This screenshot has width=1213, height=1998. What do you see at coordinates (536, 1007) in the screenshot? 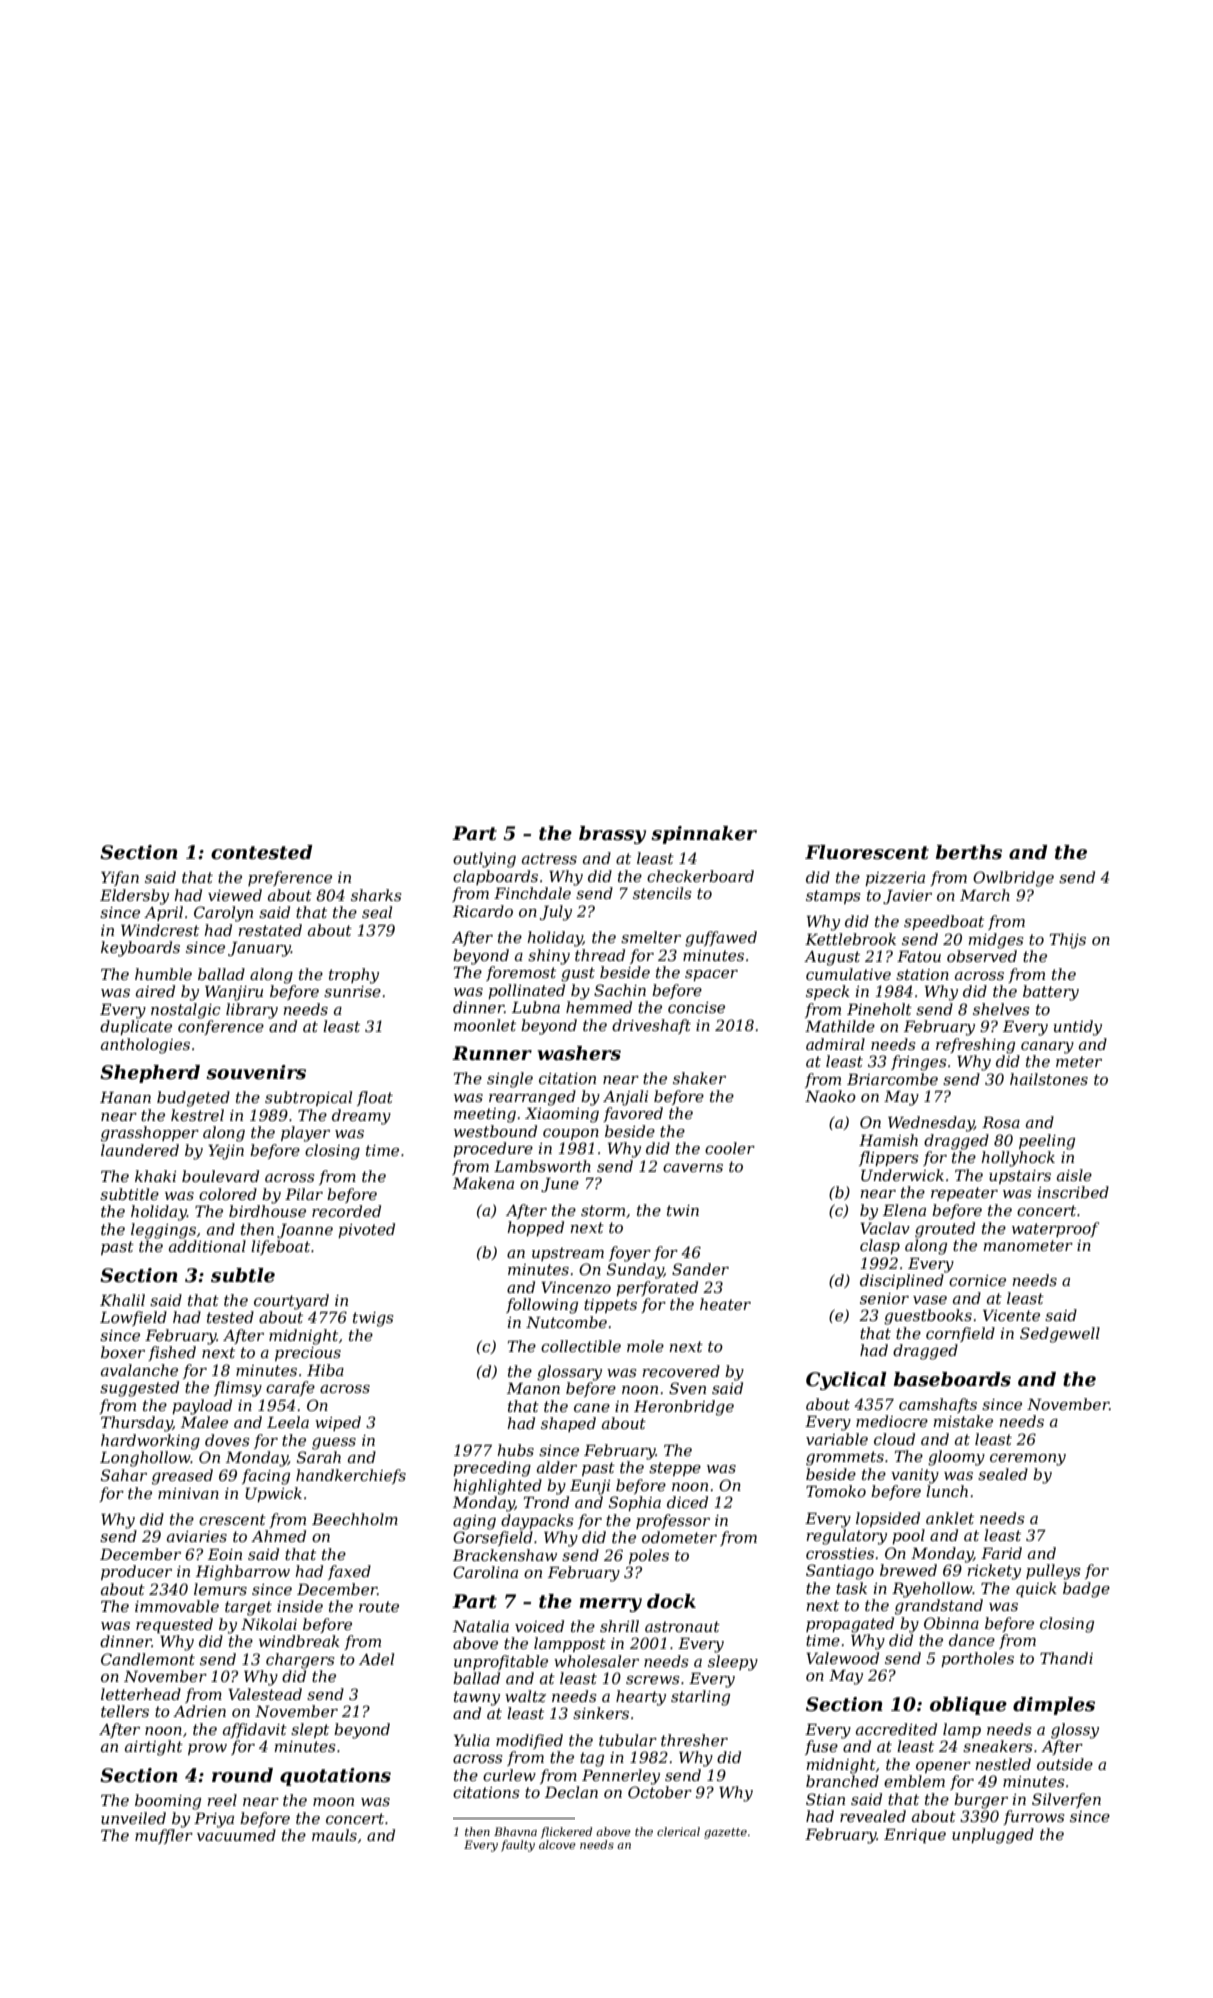
I see `Lubna` at bounding box center [536, 1007].
